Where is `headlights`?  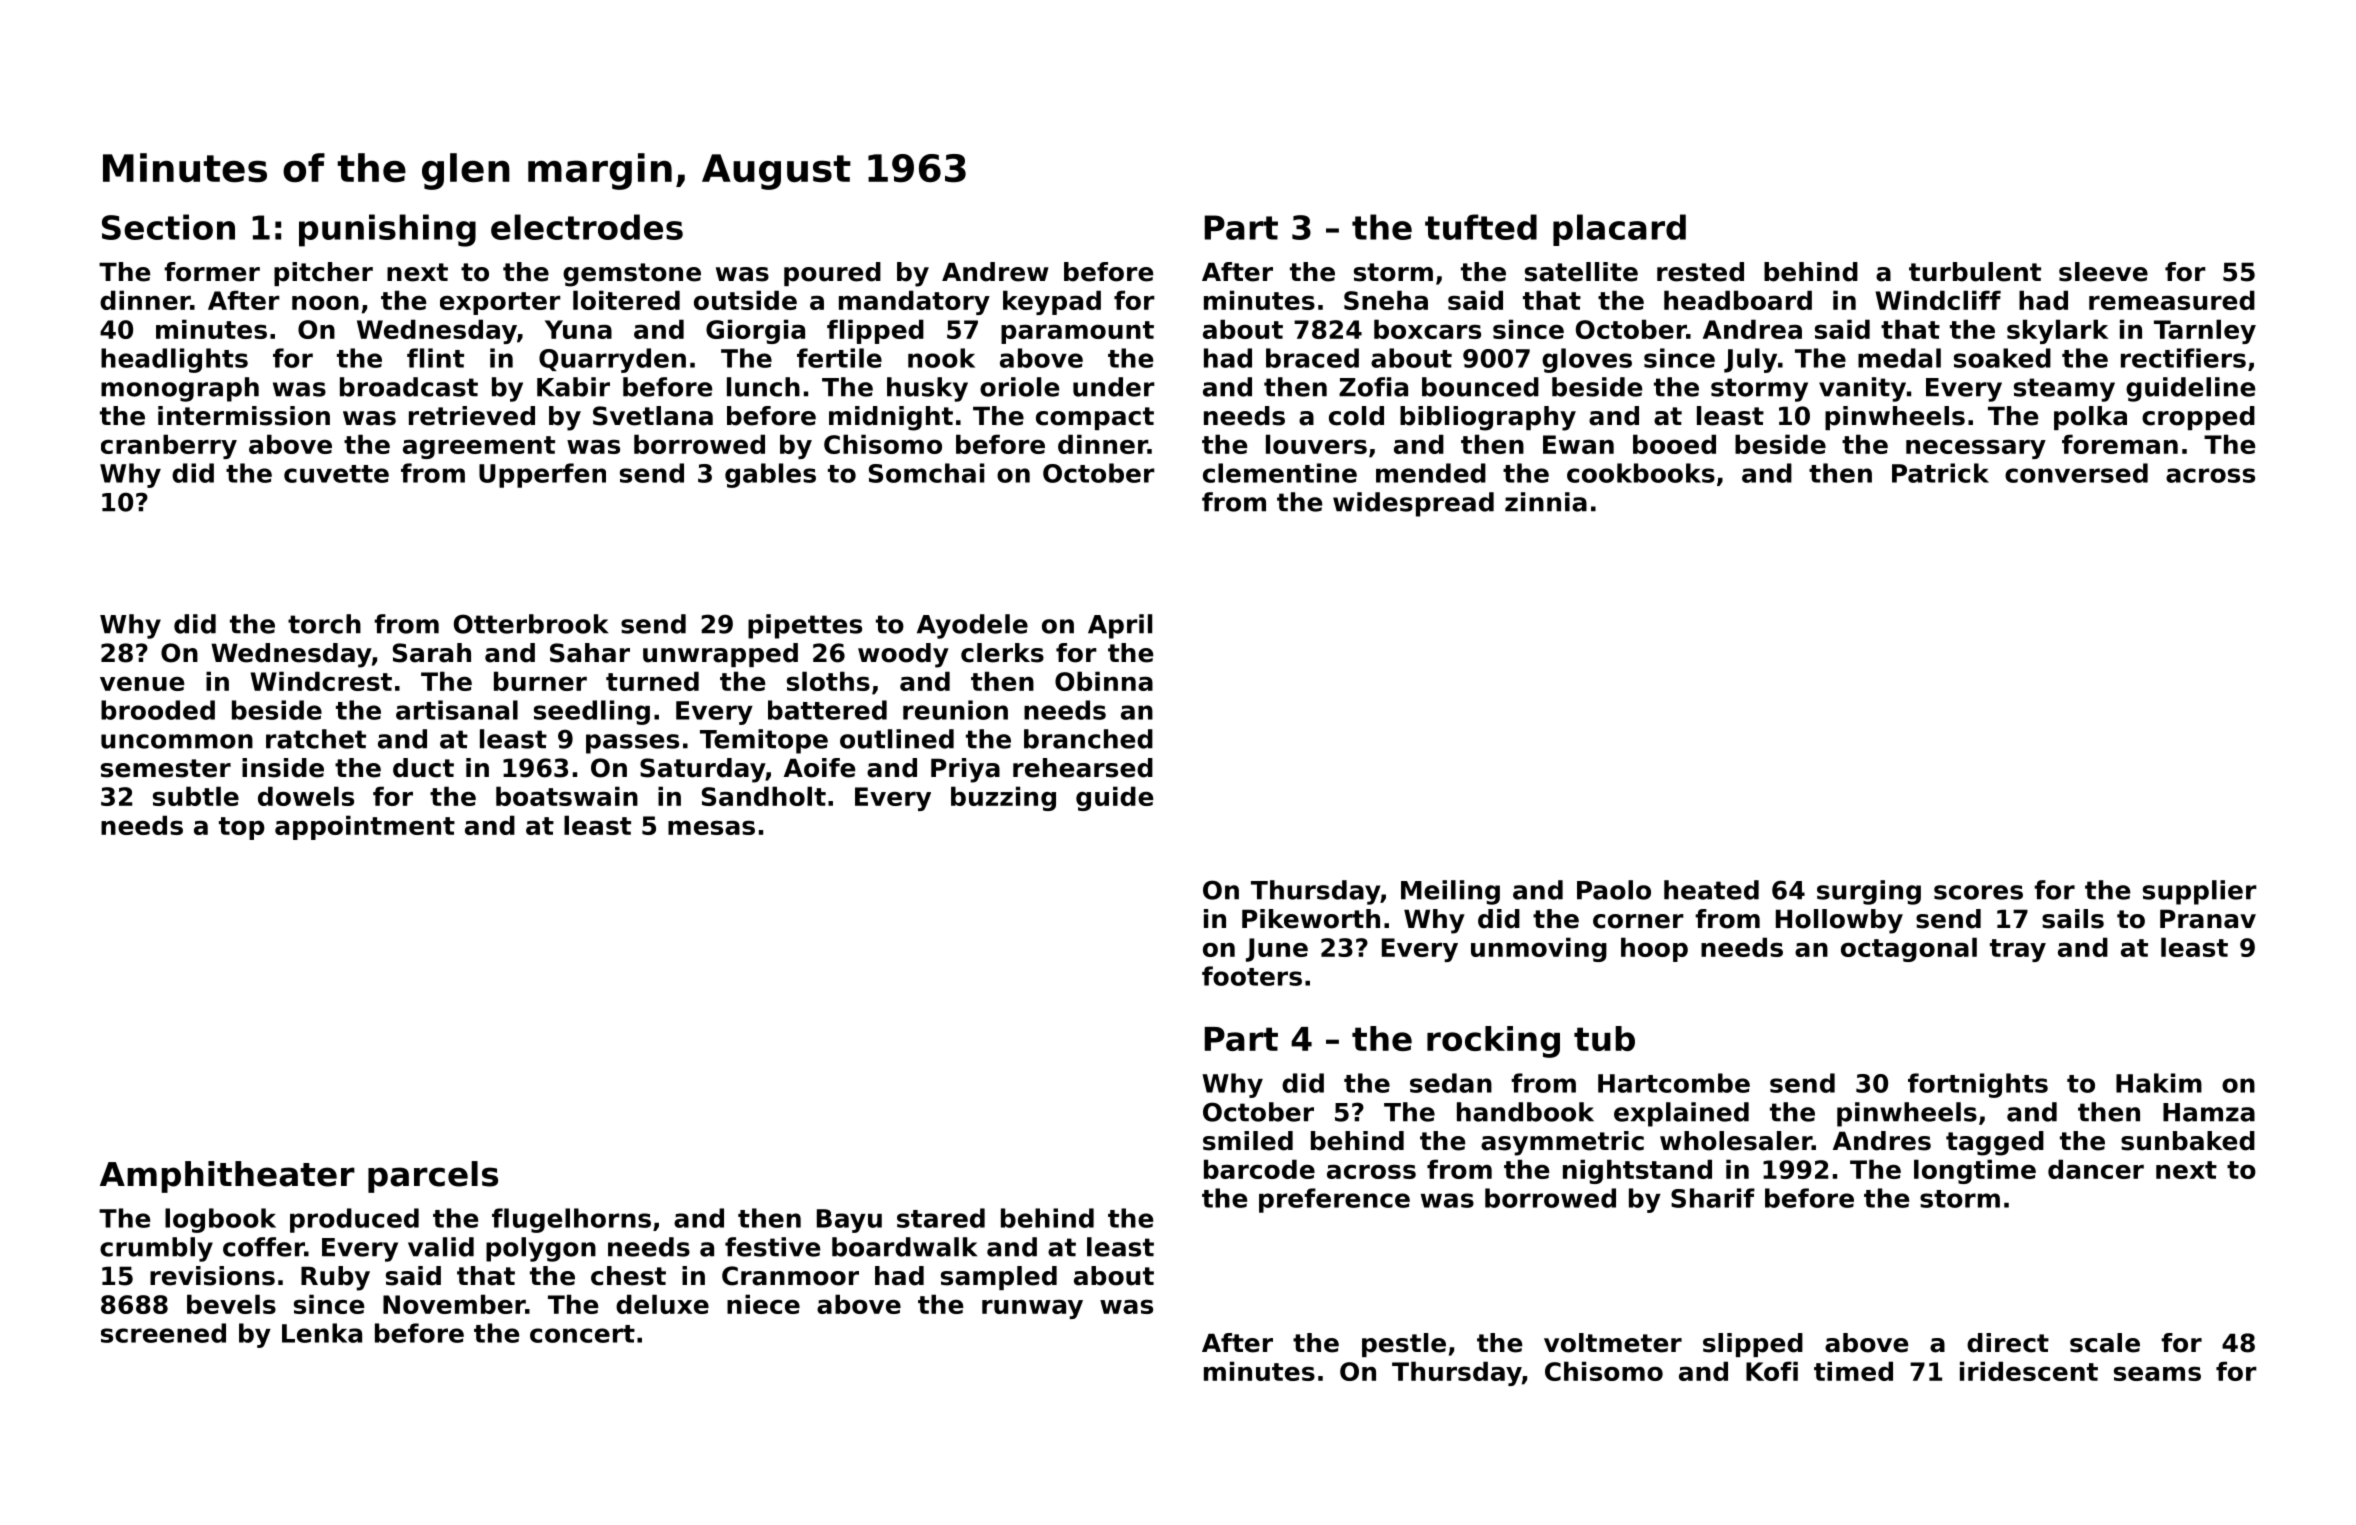
headlights is located at coordinates (174, 360).
